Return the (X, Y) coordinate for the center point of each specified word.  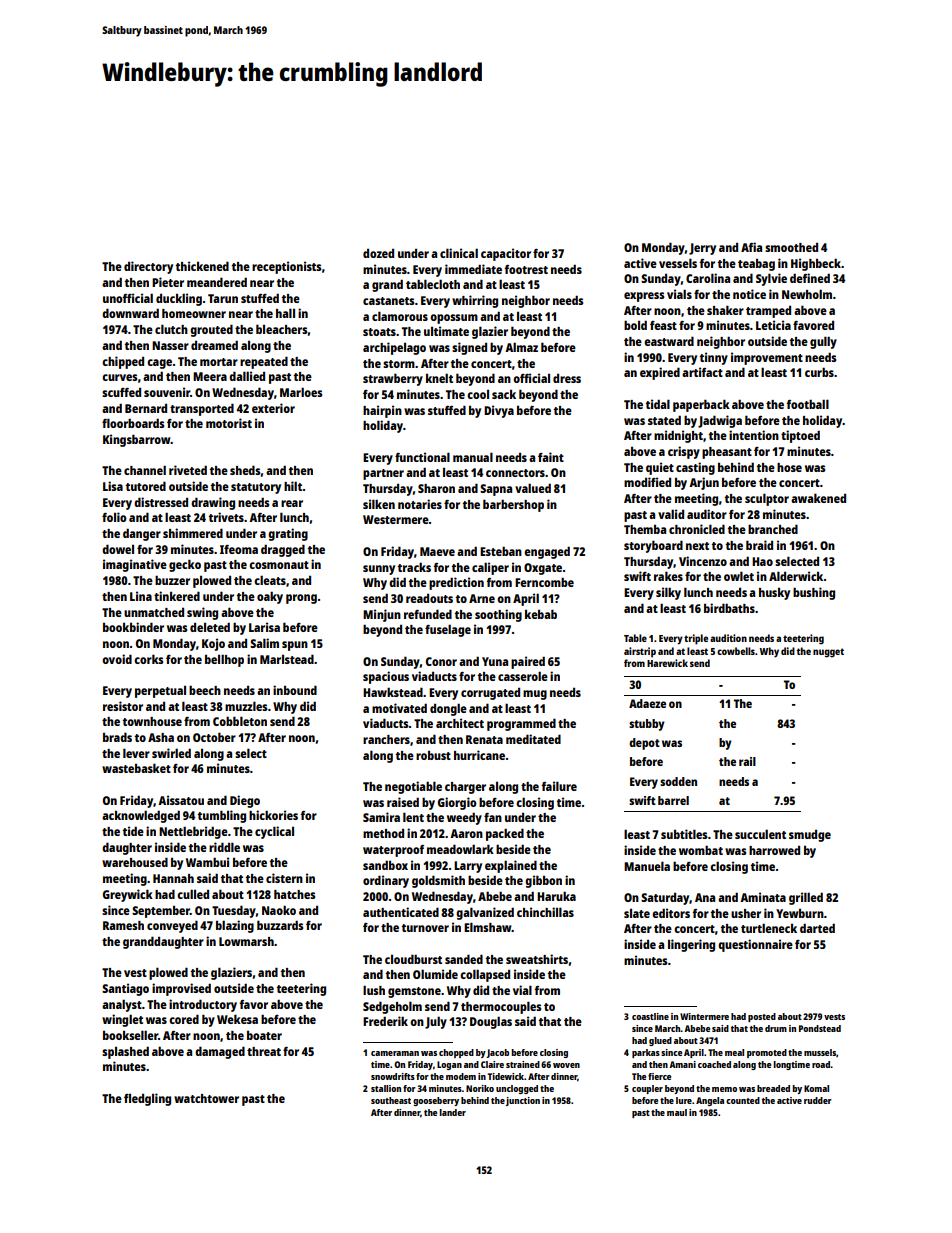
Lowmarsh (246, 941)
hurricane (479, 755)
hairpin (382, 411)
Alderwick (796, 576)
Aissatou (181, 800)
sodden (678, 781)
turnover (425, 928)
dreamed (214, 345)
